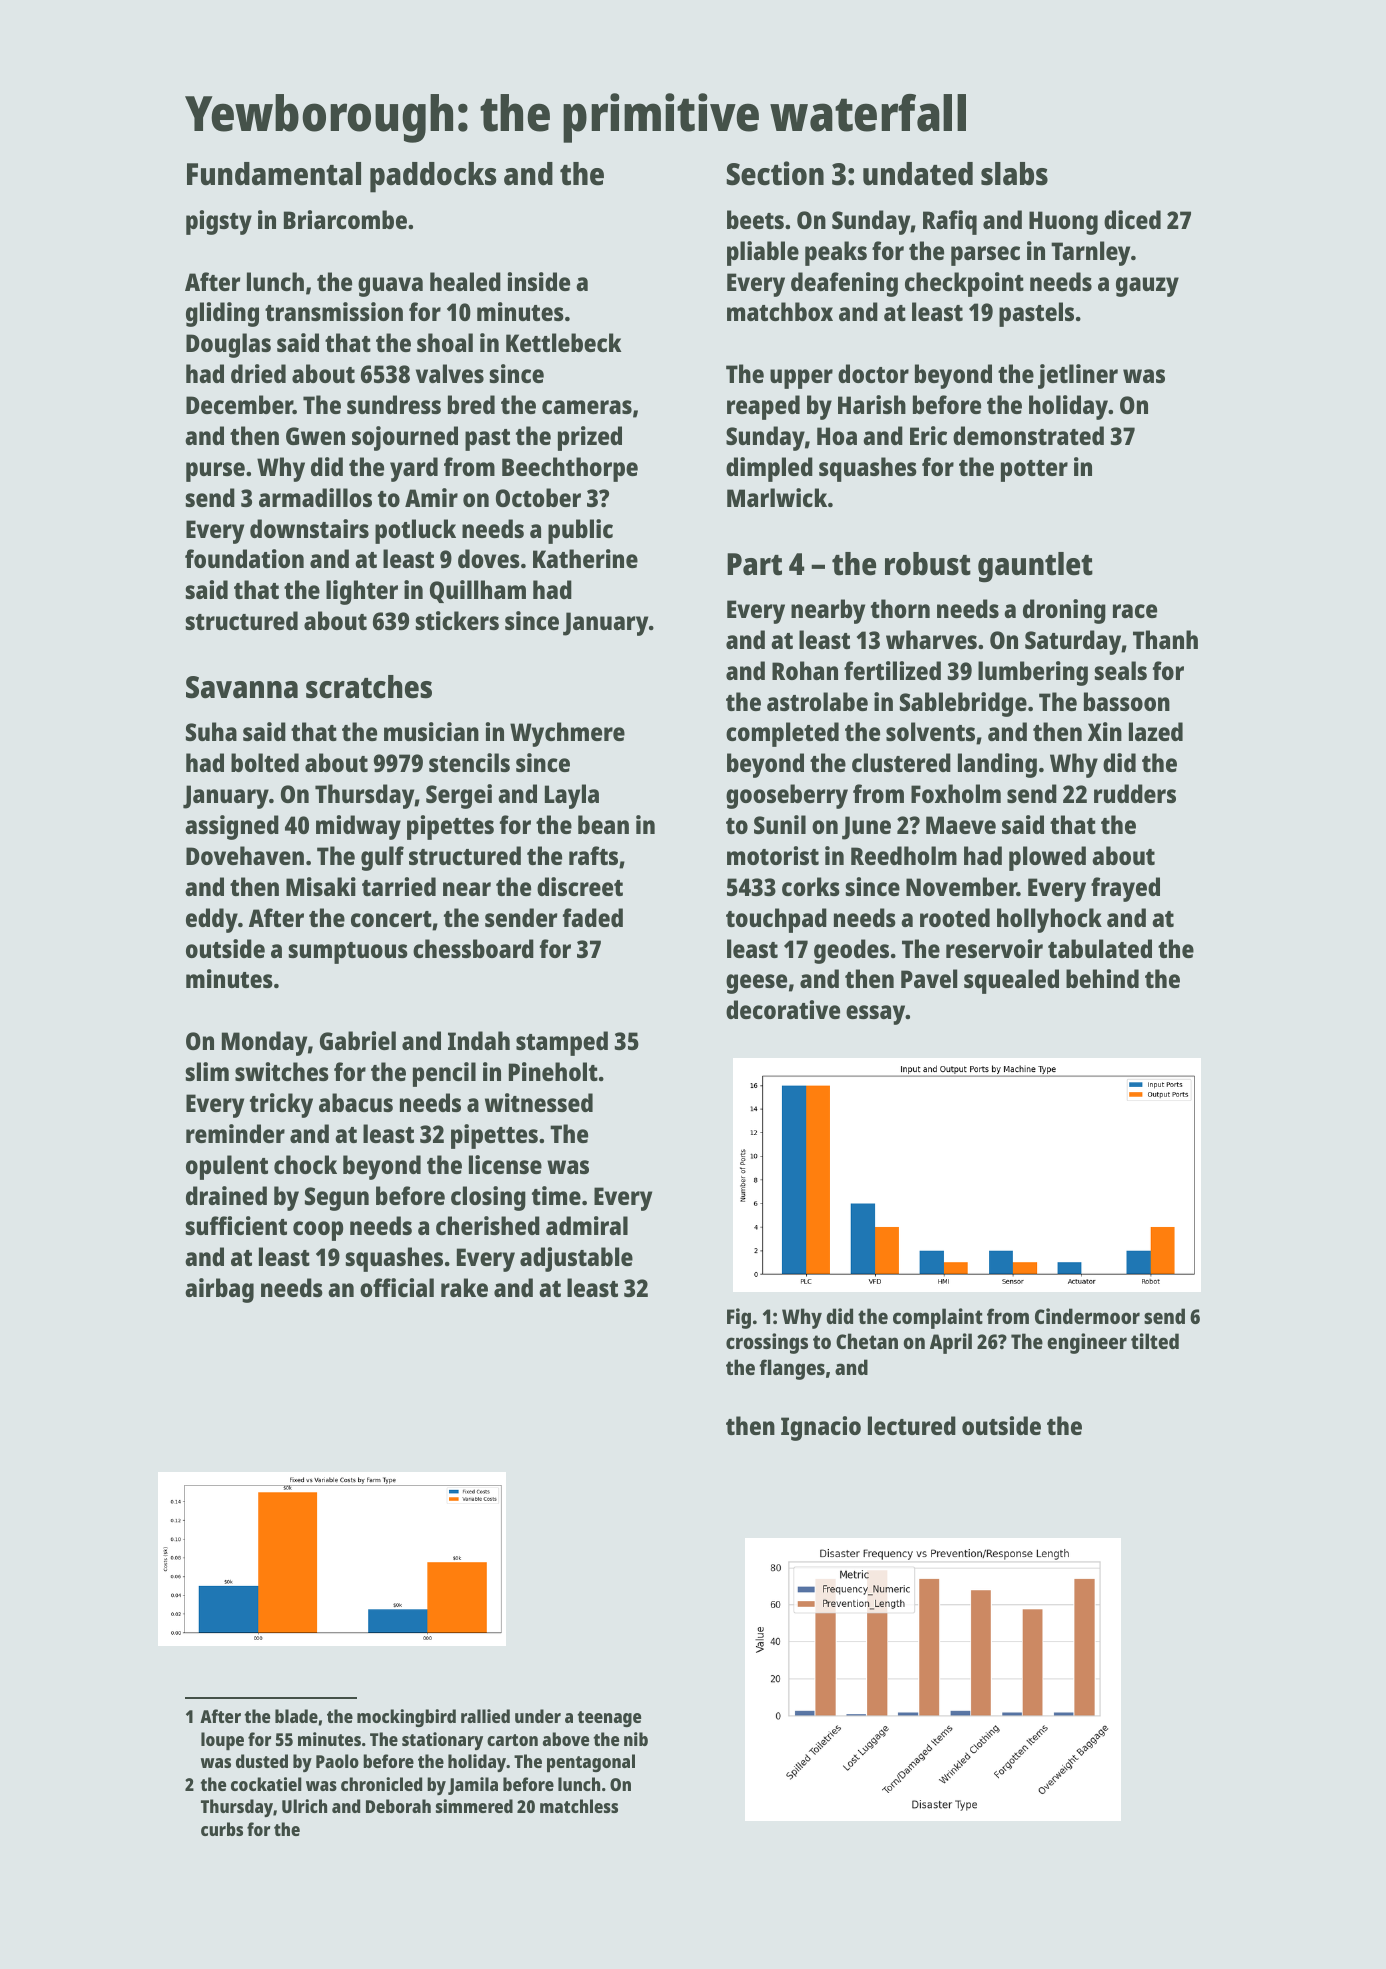  What do you see at coordinates (801, 379) in the screenshot?
I see `upper` at bounding box center [801, 379].
